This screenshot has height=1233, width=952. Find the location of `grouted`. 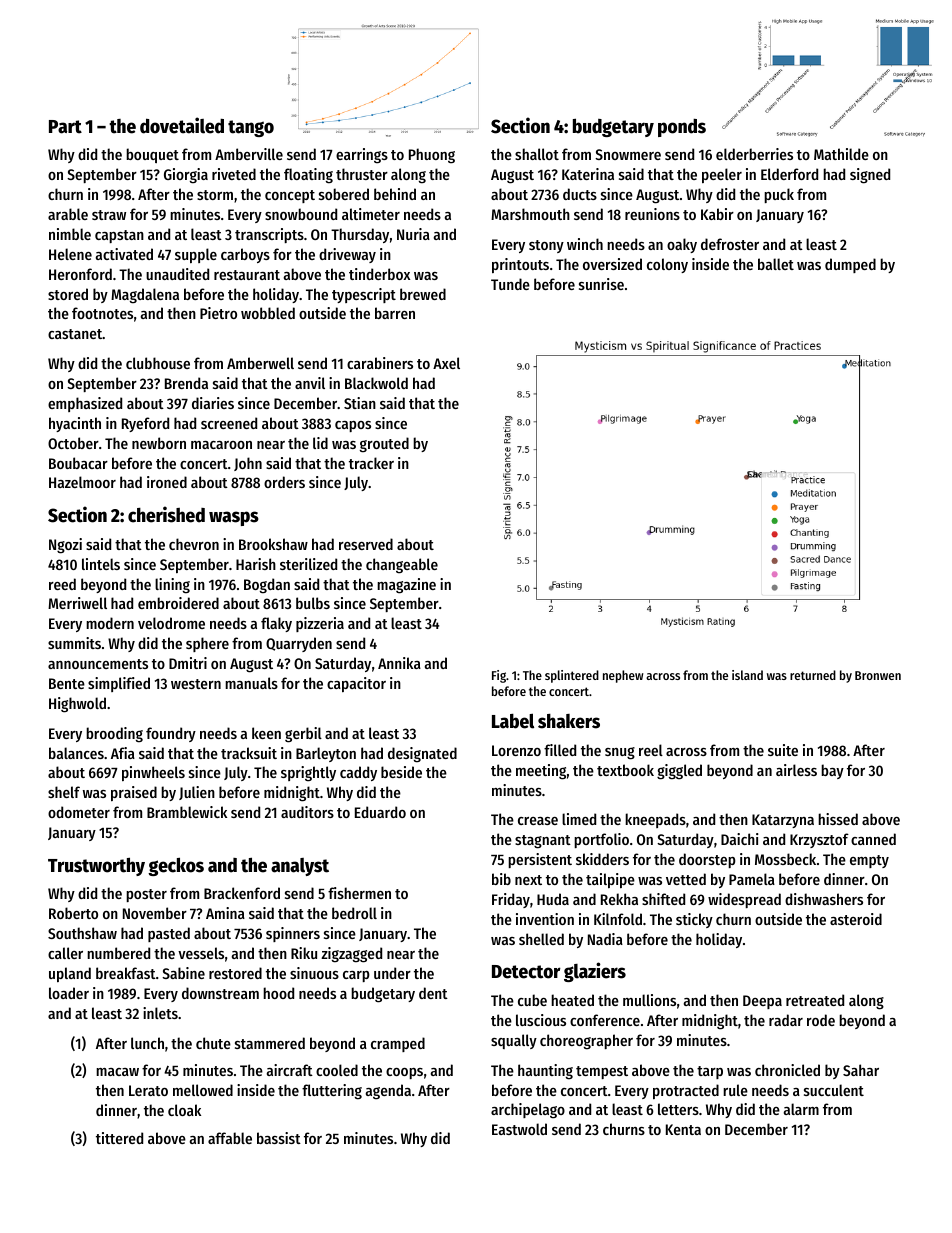

grouted is located at coordinates (384, 445).
